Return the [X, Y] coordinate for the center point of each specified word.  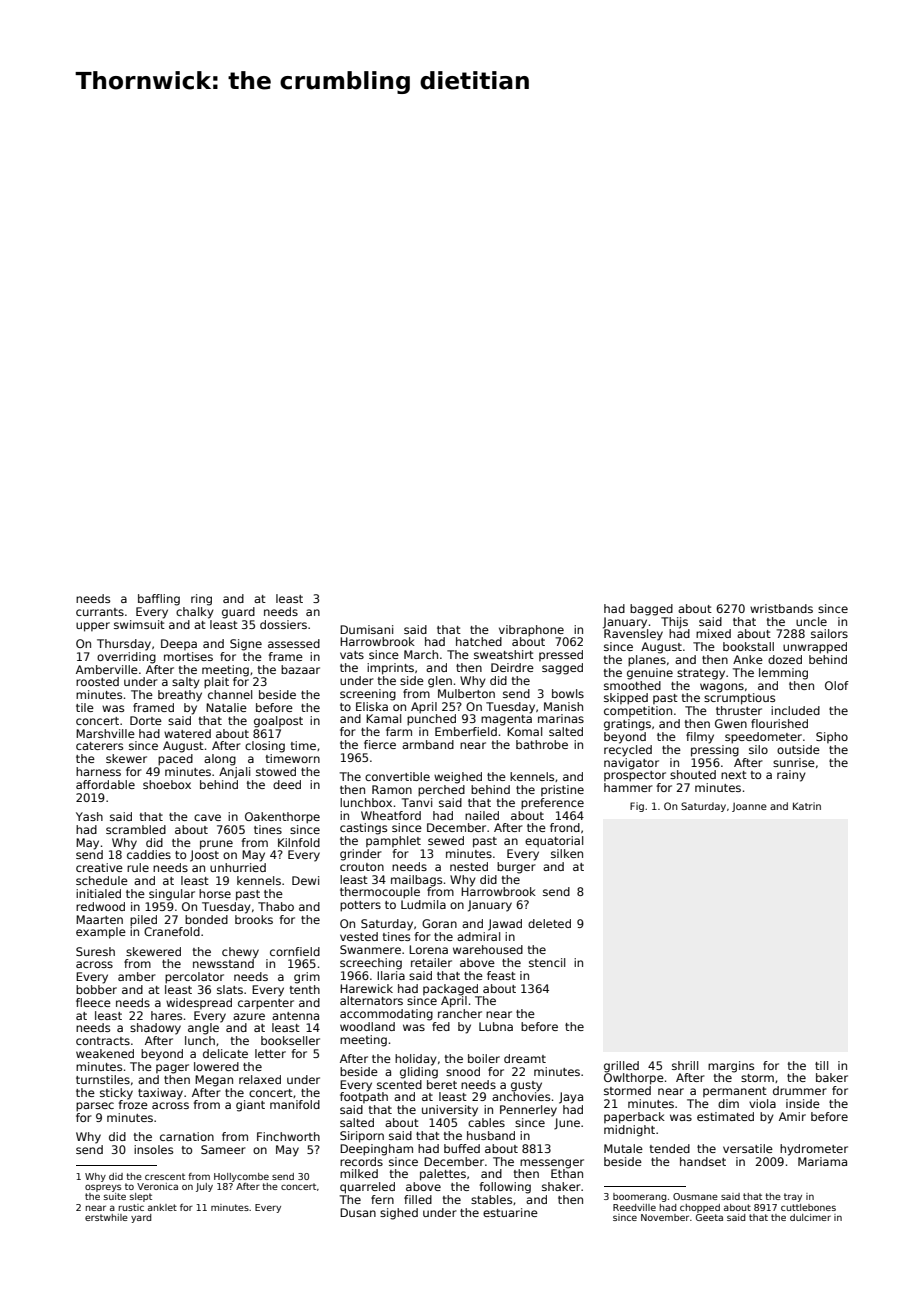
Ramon [392, 789]
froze [133, 1104]
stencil [547, 962]
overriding [126, 658]
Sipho [832, 737]
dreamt [525, 1058]
